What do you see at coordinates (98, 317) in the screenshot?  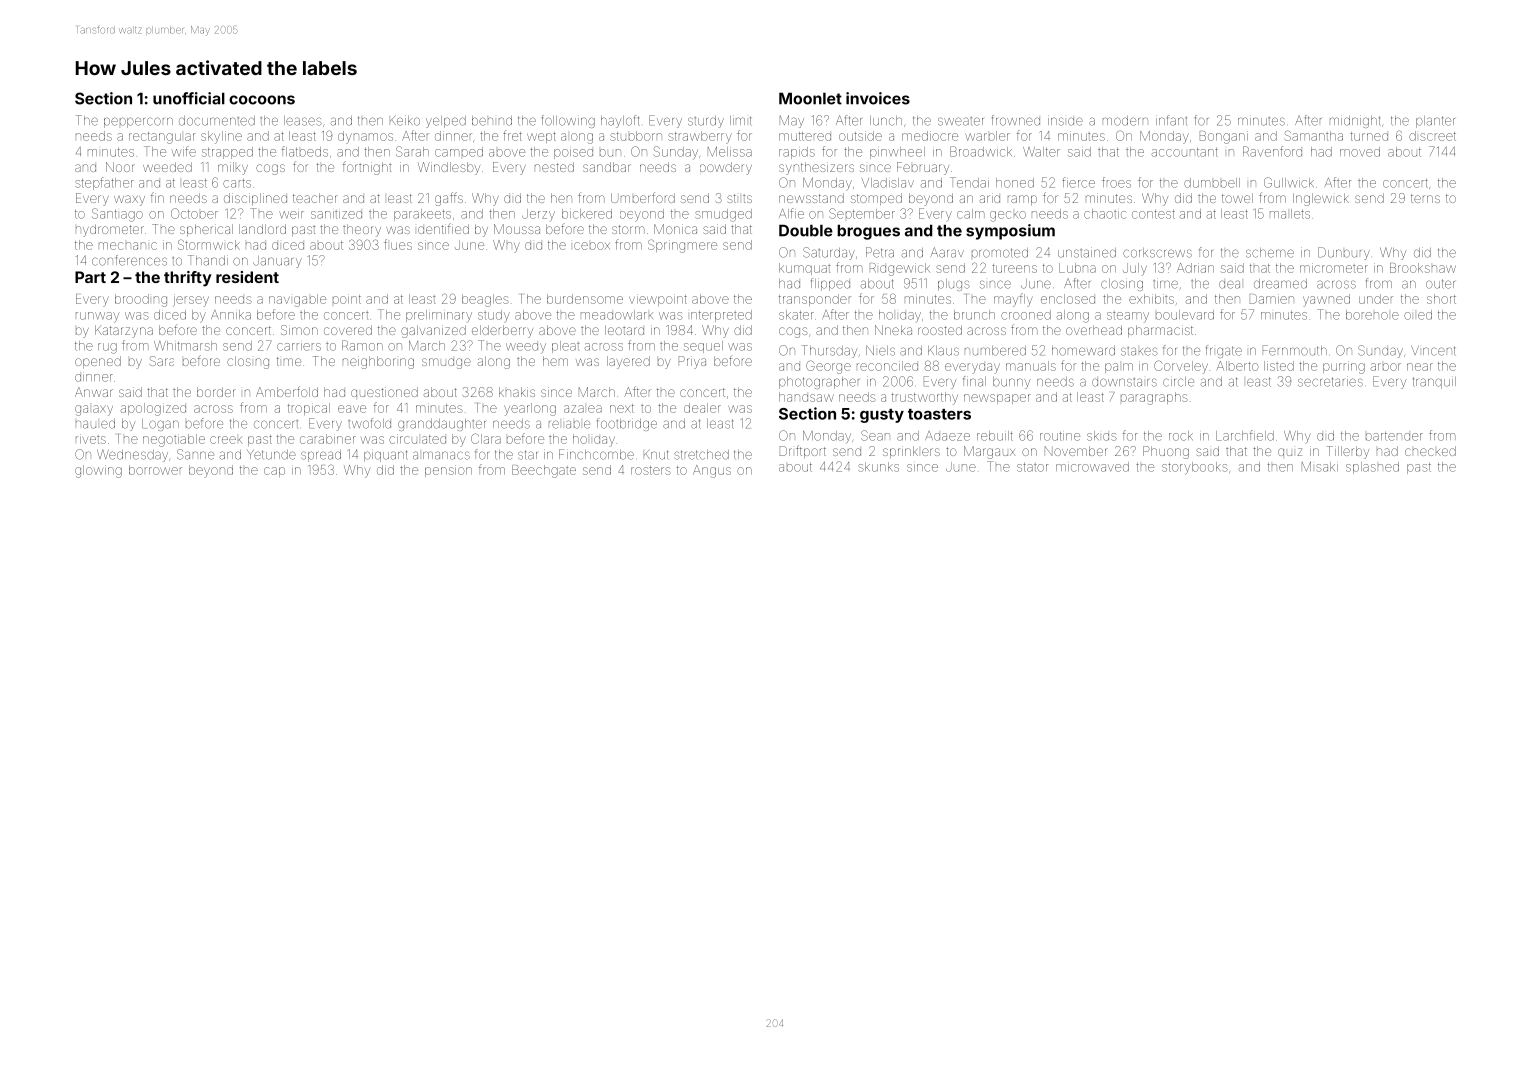 I see `runway` at bounding box center [98, 317].
